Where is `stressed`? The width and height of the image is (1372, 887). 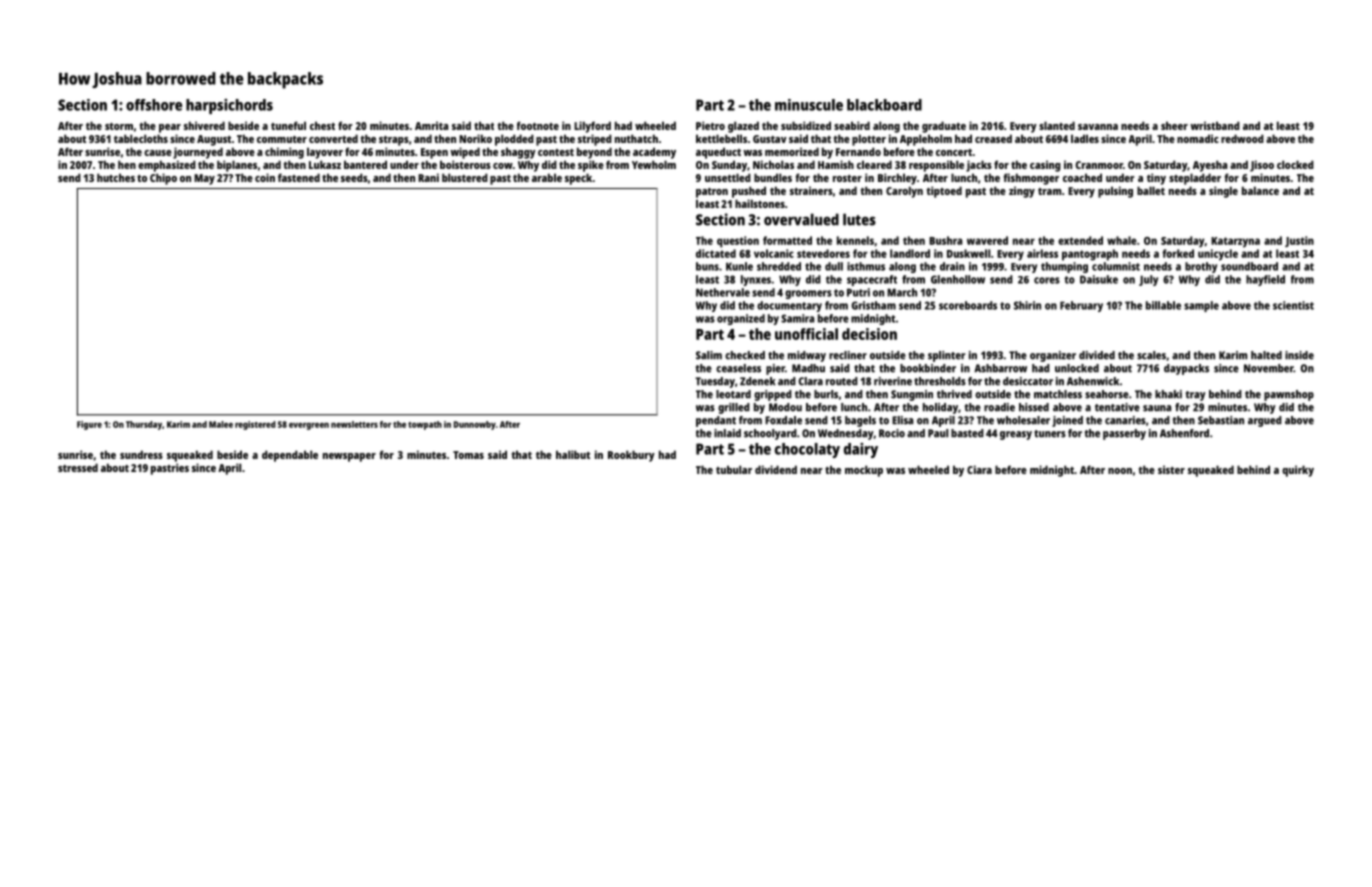 stressed is located at coordinates (78, 467).
